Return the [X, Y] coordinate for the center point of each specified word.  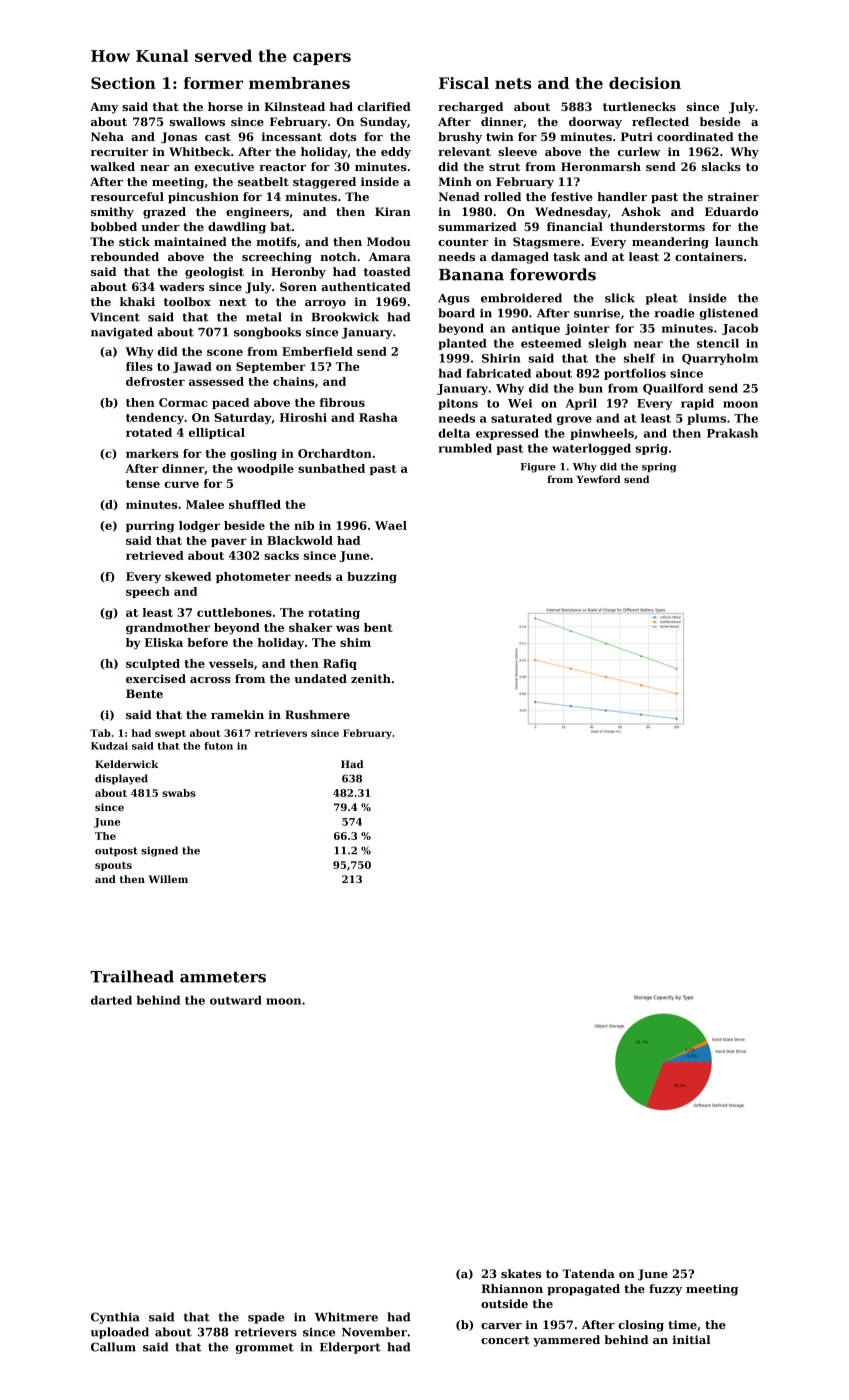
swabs [179, 793]
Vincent [115, 317]
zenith [371, 678]
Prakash [732, 433]
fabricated [498, 373]
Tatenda [588, 1273]
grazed [164, 213]
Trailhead [132, 976]
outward [236, 1000]
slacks [721, 166]
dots [343, 136]
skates [521, 1273]
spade [266, 1318]
